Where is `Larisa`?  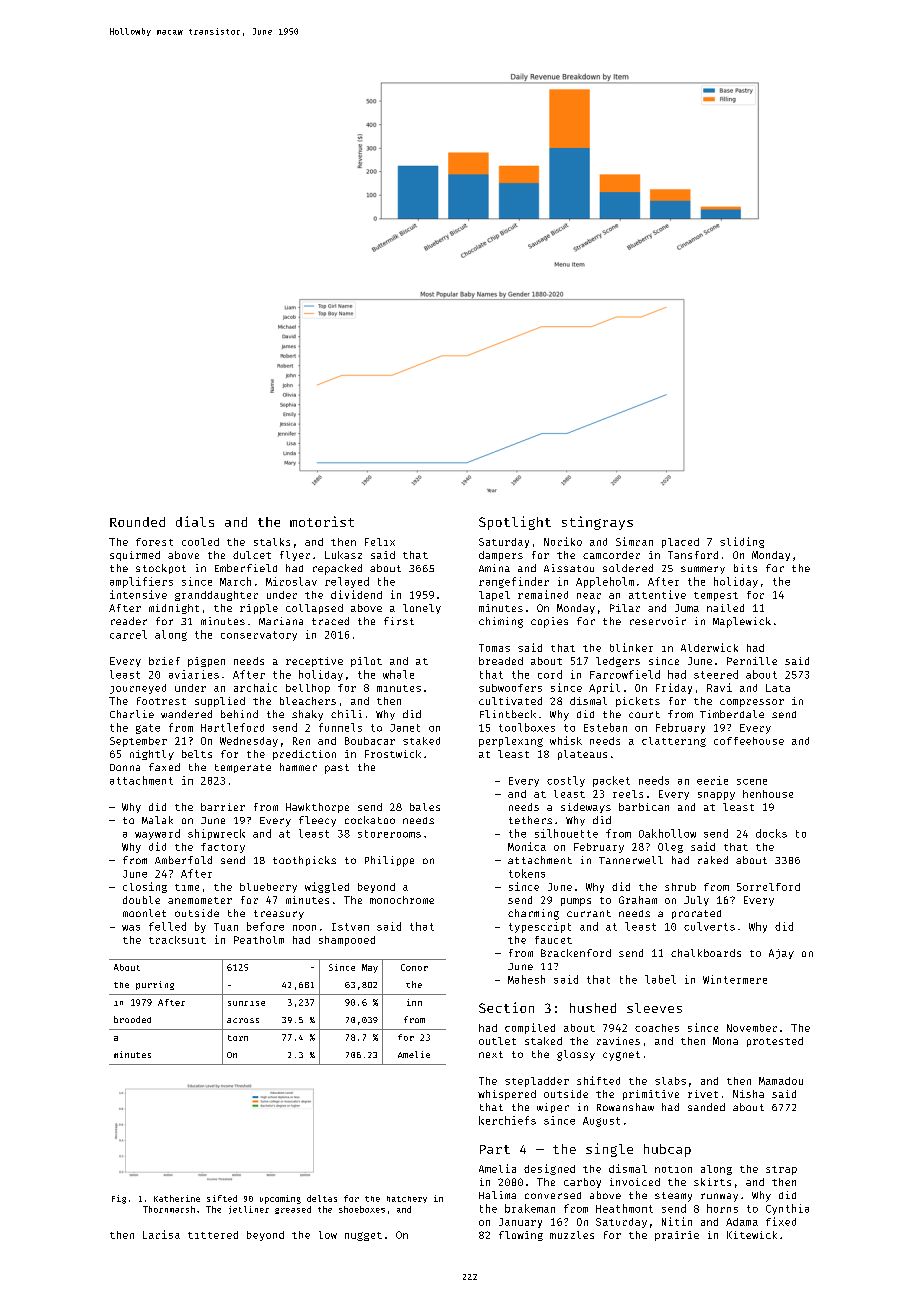 Larisa is located at coordinates (161, 1234).
